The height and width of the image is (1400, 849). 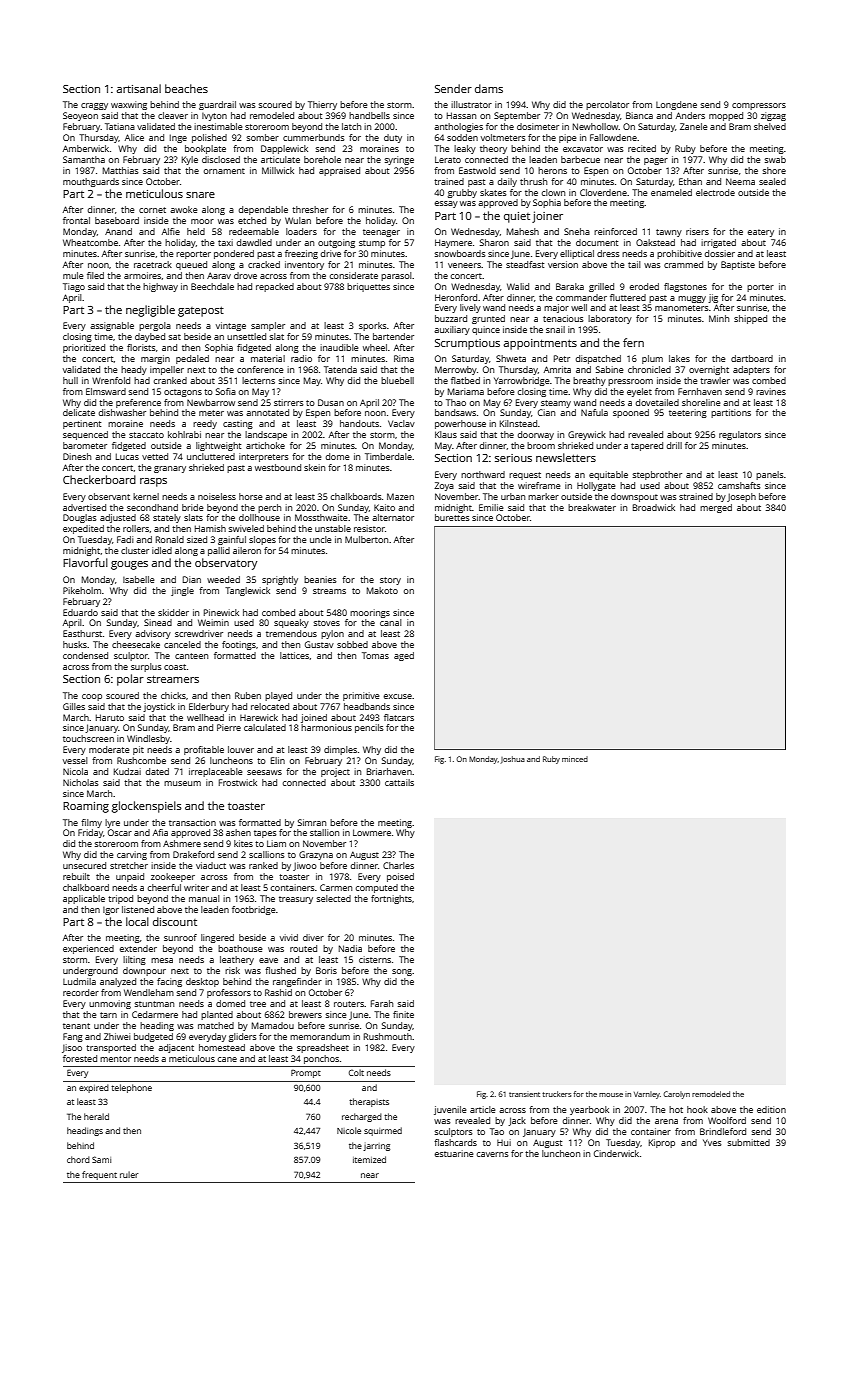 I want to click on beaches, so click(x=186, y=88).
